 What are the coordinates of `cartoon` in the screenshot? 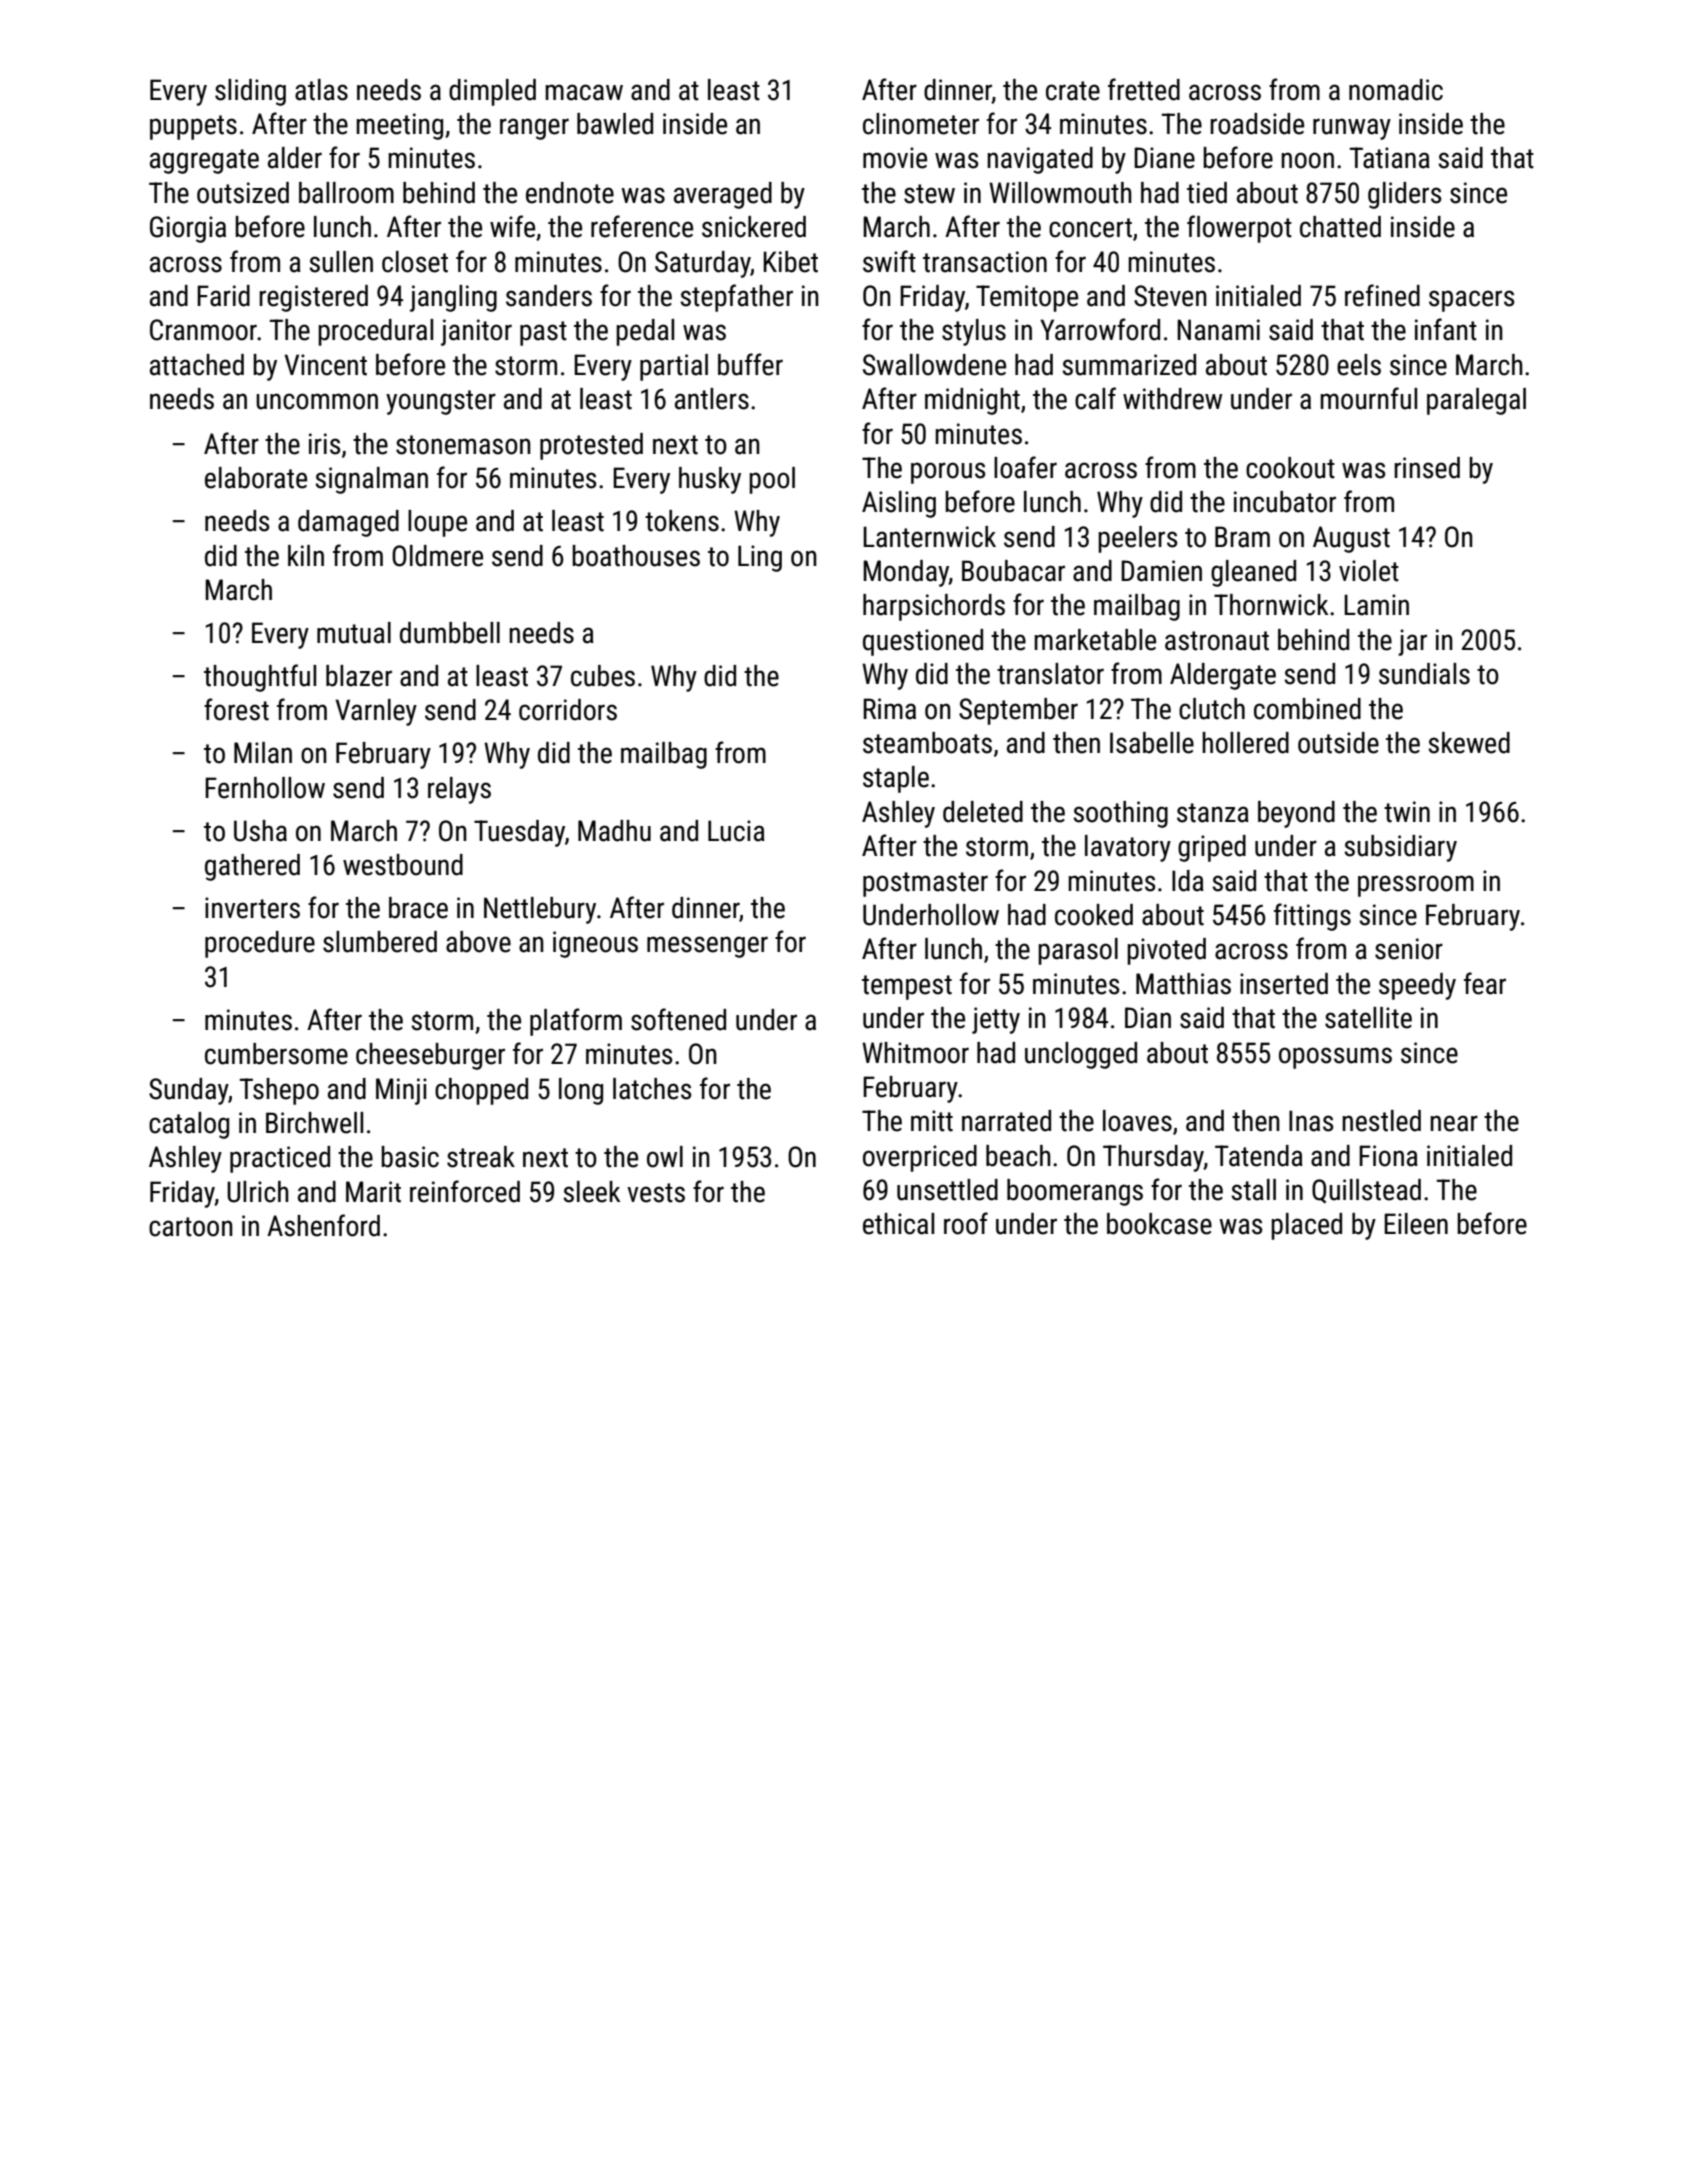 It's located at (191, 1227).
